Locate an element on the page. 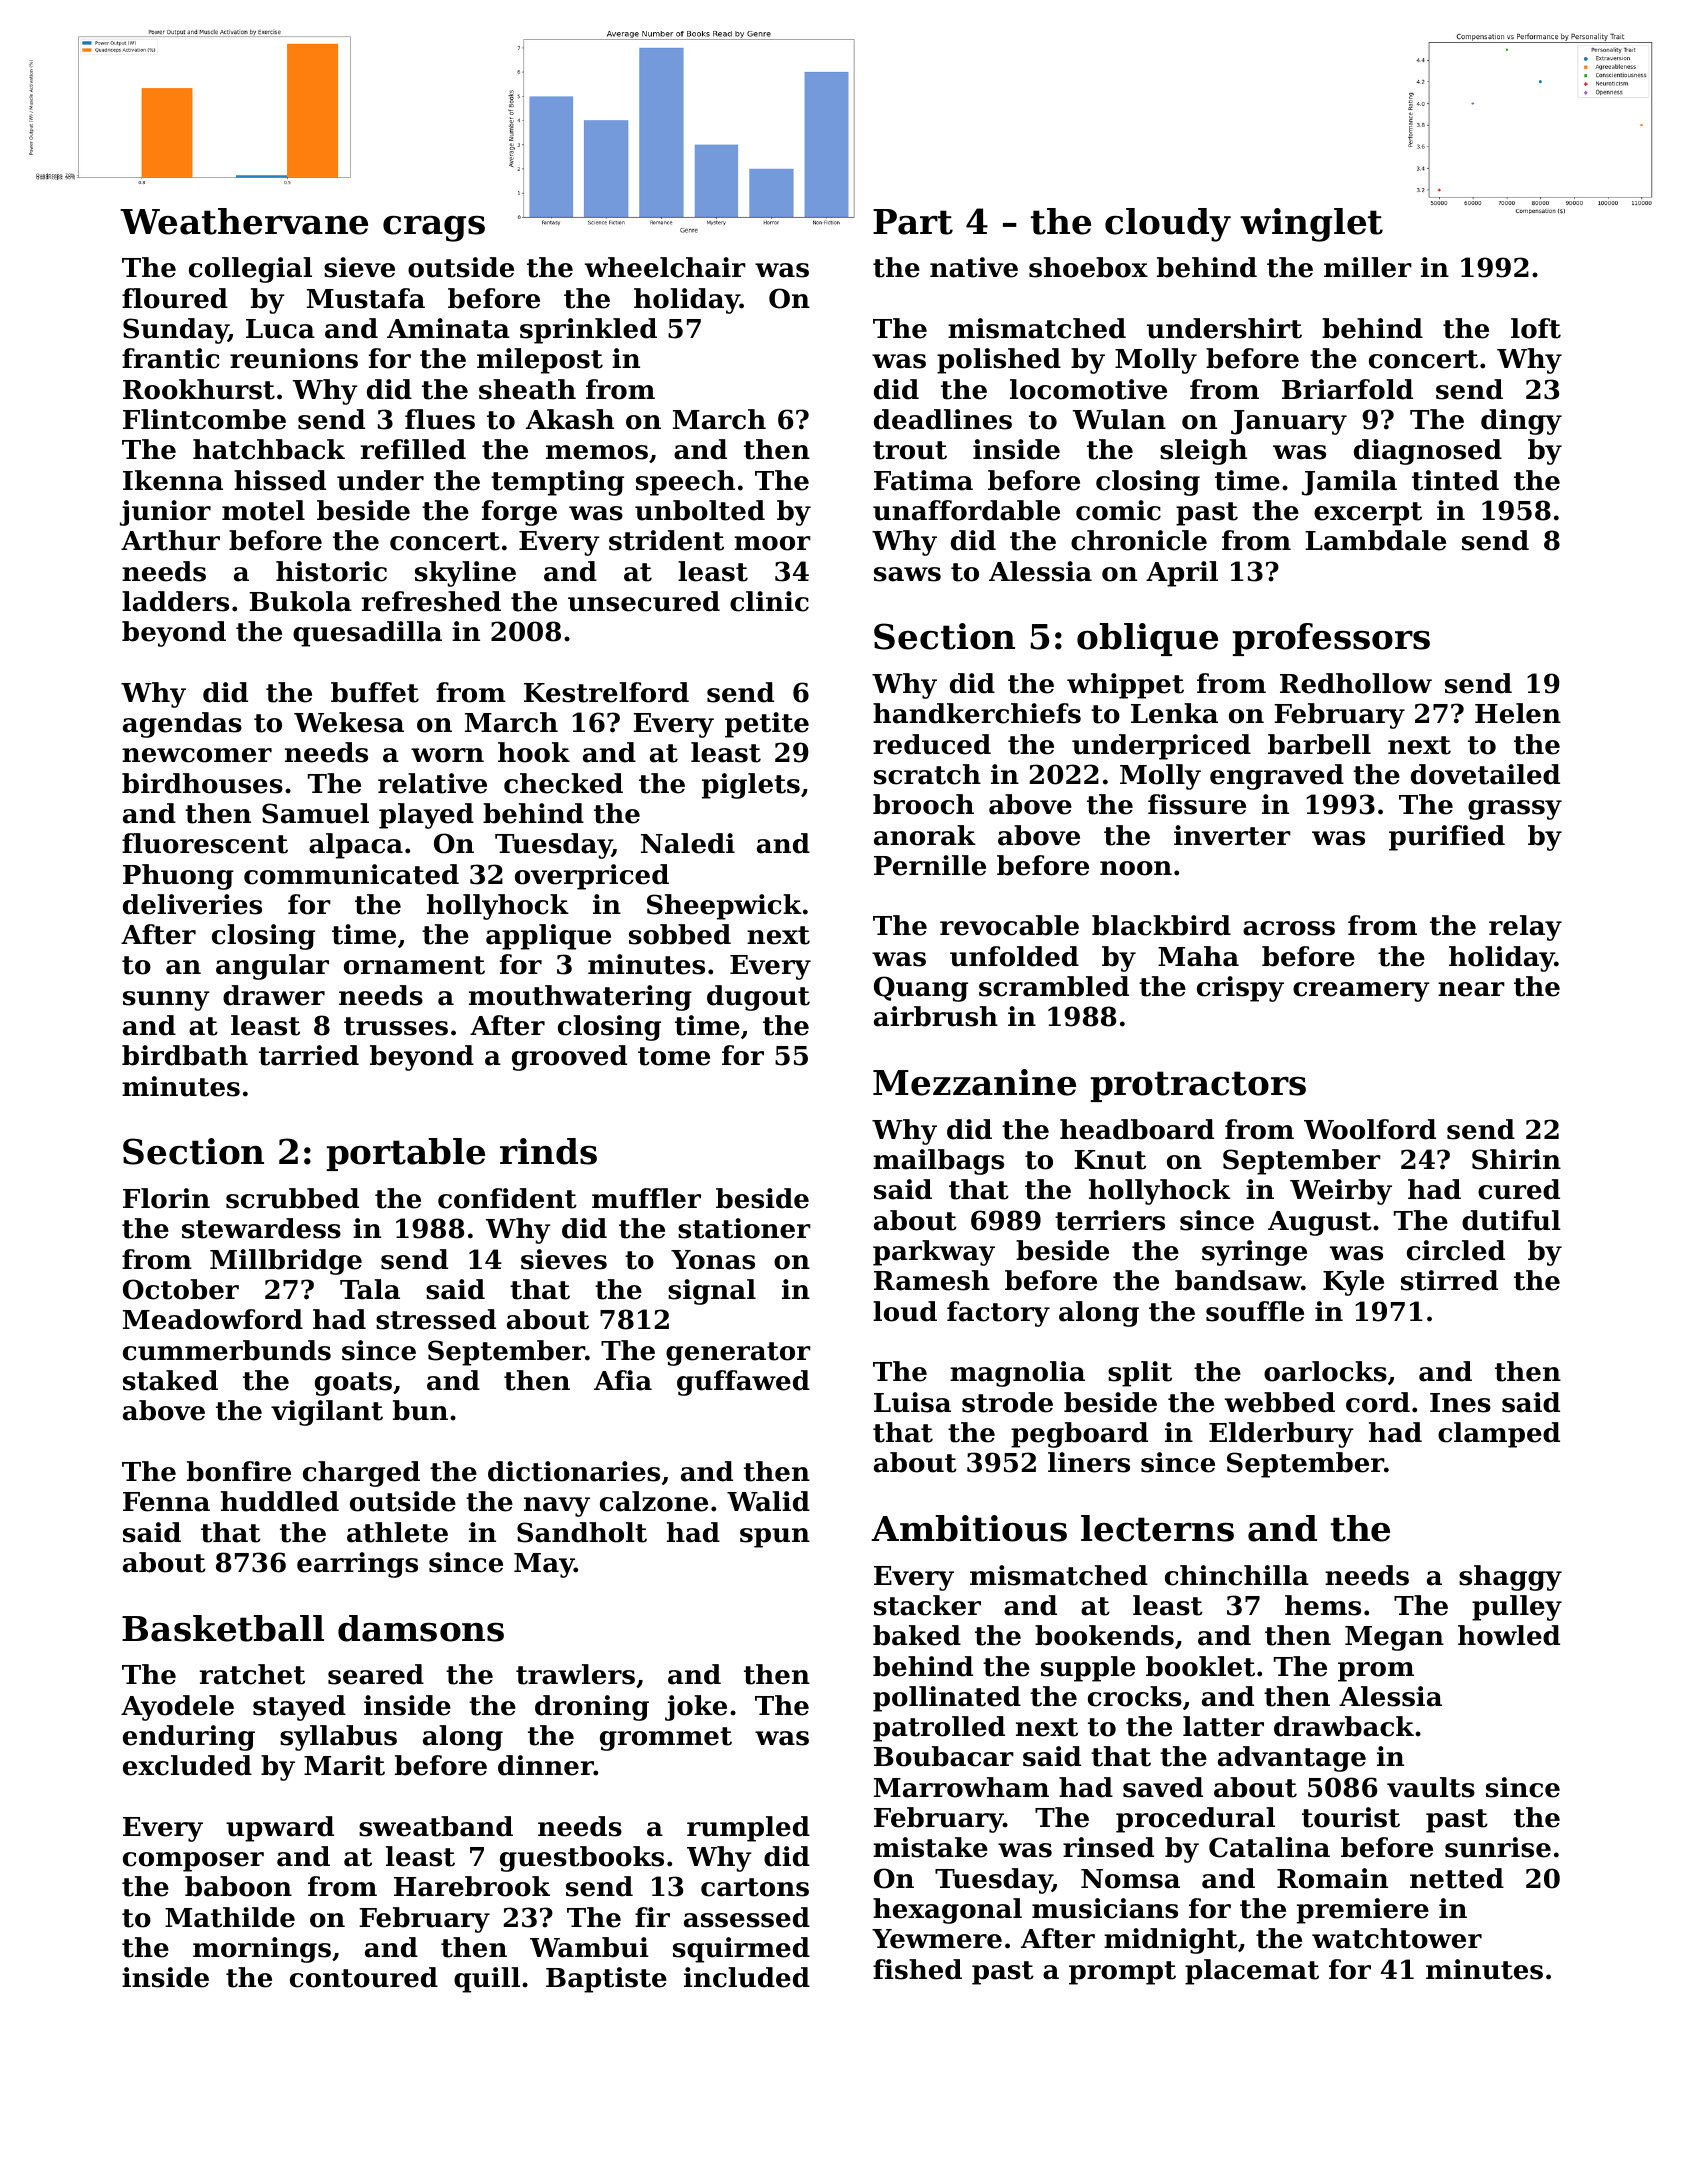 The height and width of the image is (2178, 1683). Ambitious is located at coordinates (969, 1528).
